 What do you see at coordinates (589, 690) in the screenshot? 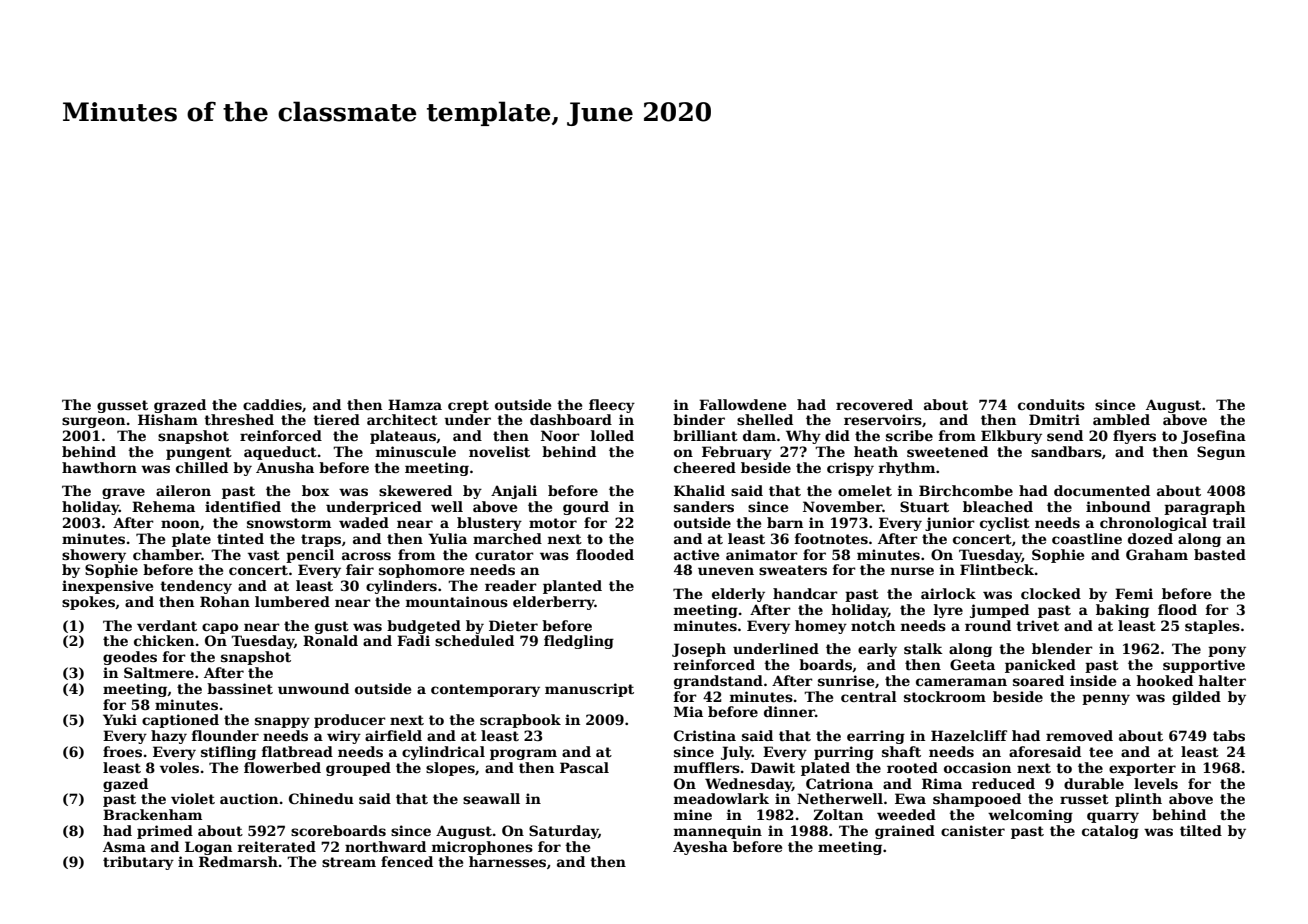
I see `manuscript` at bounding box center [589, 690].
